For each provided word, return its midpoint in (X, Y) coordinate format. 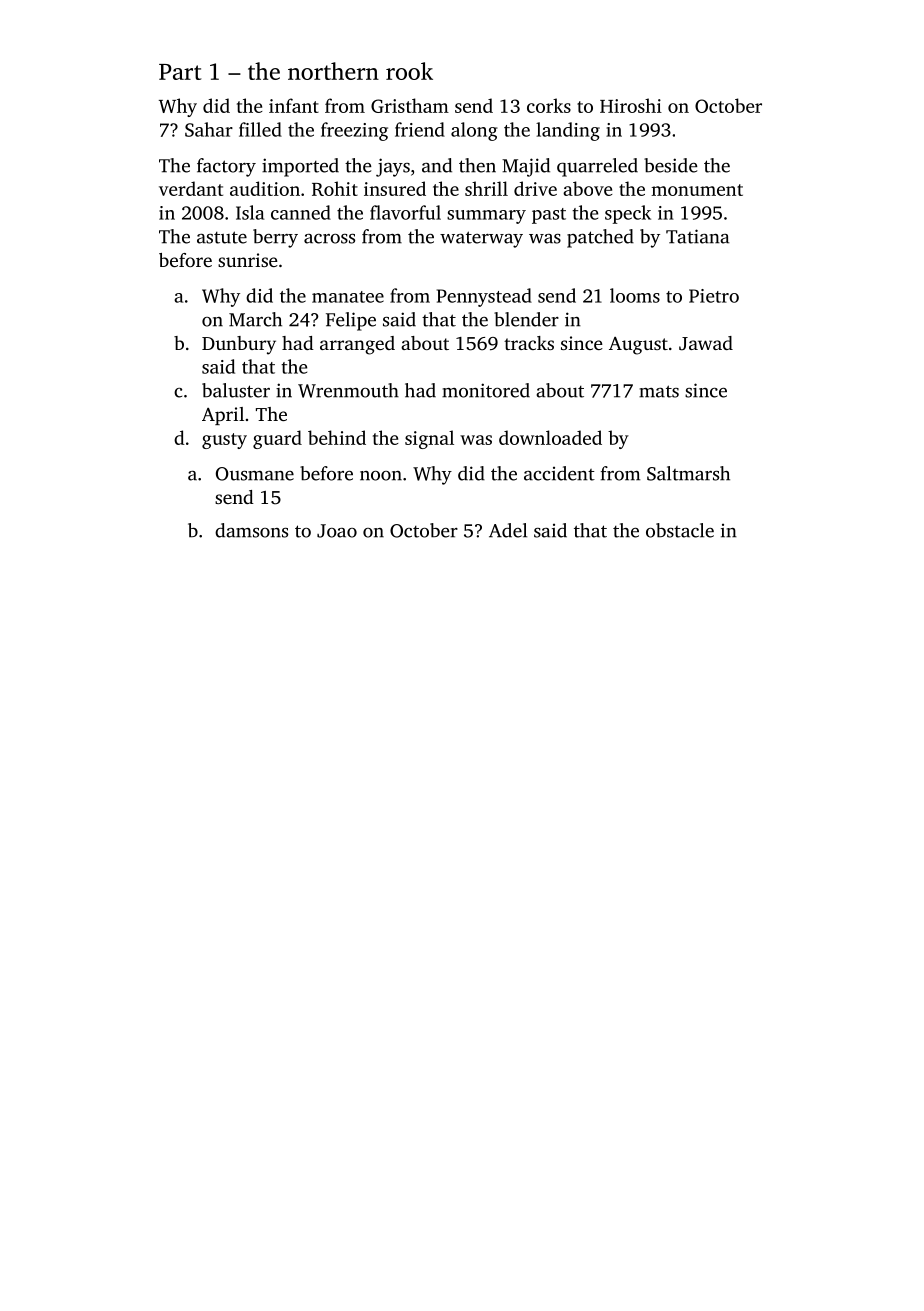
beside (670, 165)
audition (265, 188)
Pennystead (484, 297)
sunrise (248, 260)
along (474, 131)
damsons (251, 530)
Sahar (209, 129)
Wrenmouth (348, 390)
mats (659, 391)
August (638, 346)
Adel (508, 530)
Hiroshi (631, 105)
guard (277, 439)
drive (535, 188)
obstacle (680, 530)
